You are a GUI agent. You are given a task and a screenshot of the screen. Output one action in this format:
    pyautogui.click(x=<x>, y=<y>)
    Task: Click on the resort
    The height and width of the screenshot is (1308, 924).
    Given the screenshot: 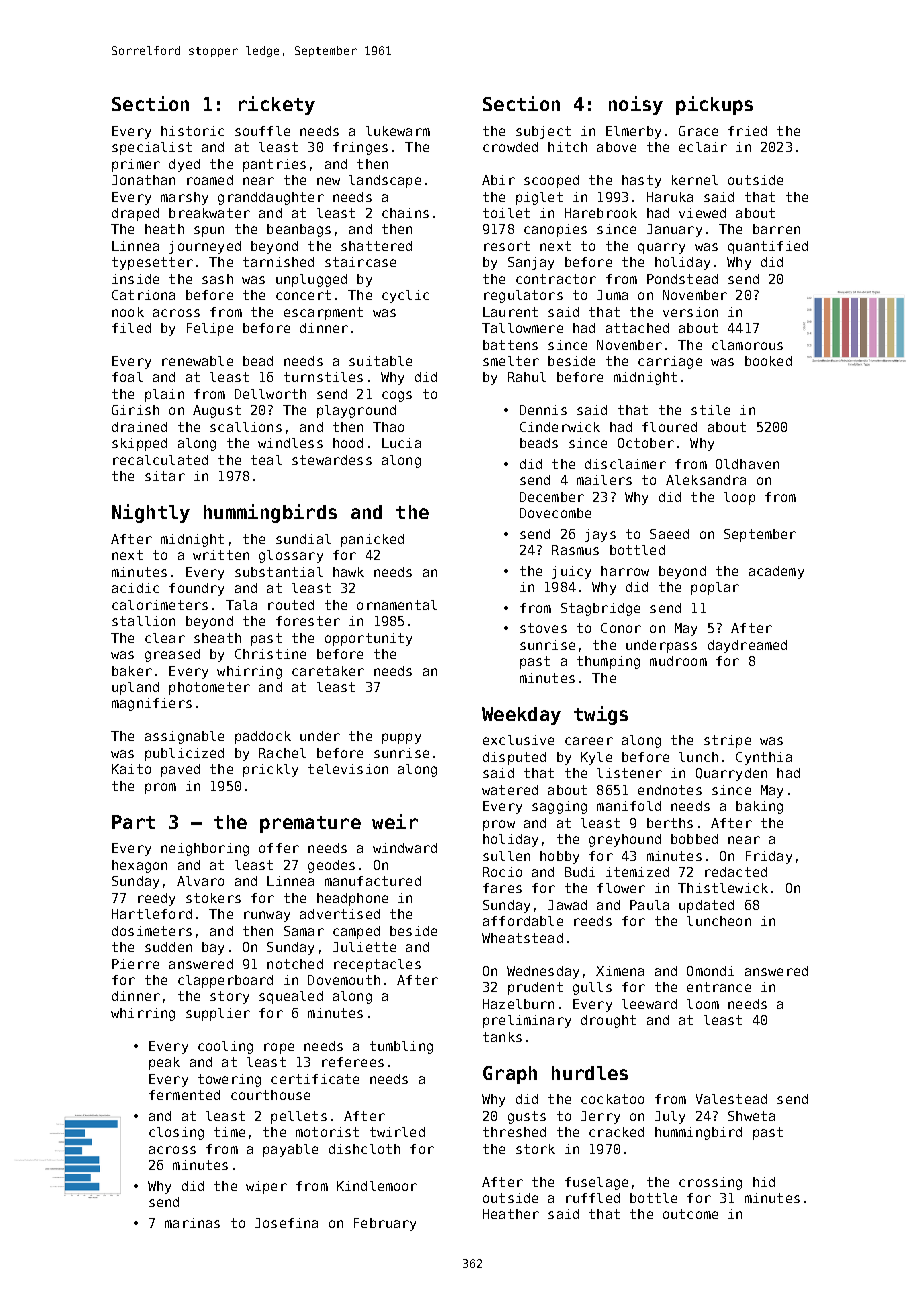 What is the action you would take?
    pyautogui.click(x=507, y=246)
